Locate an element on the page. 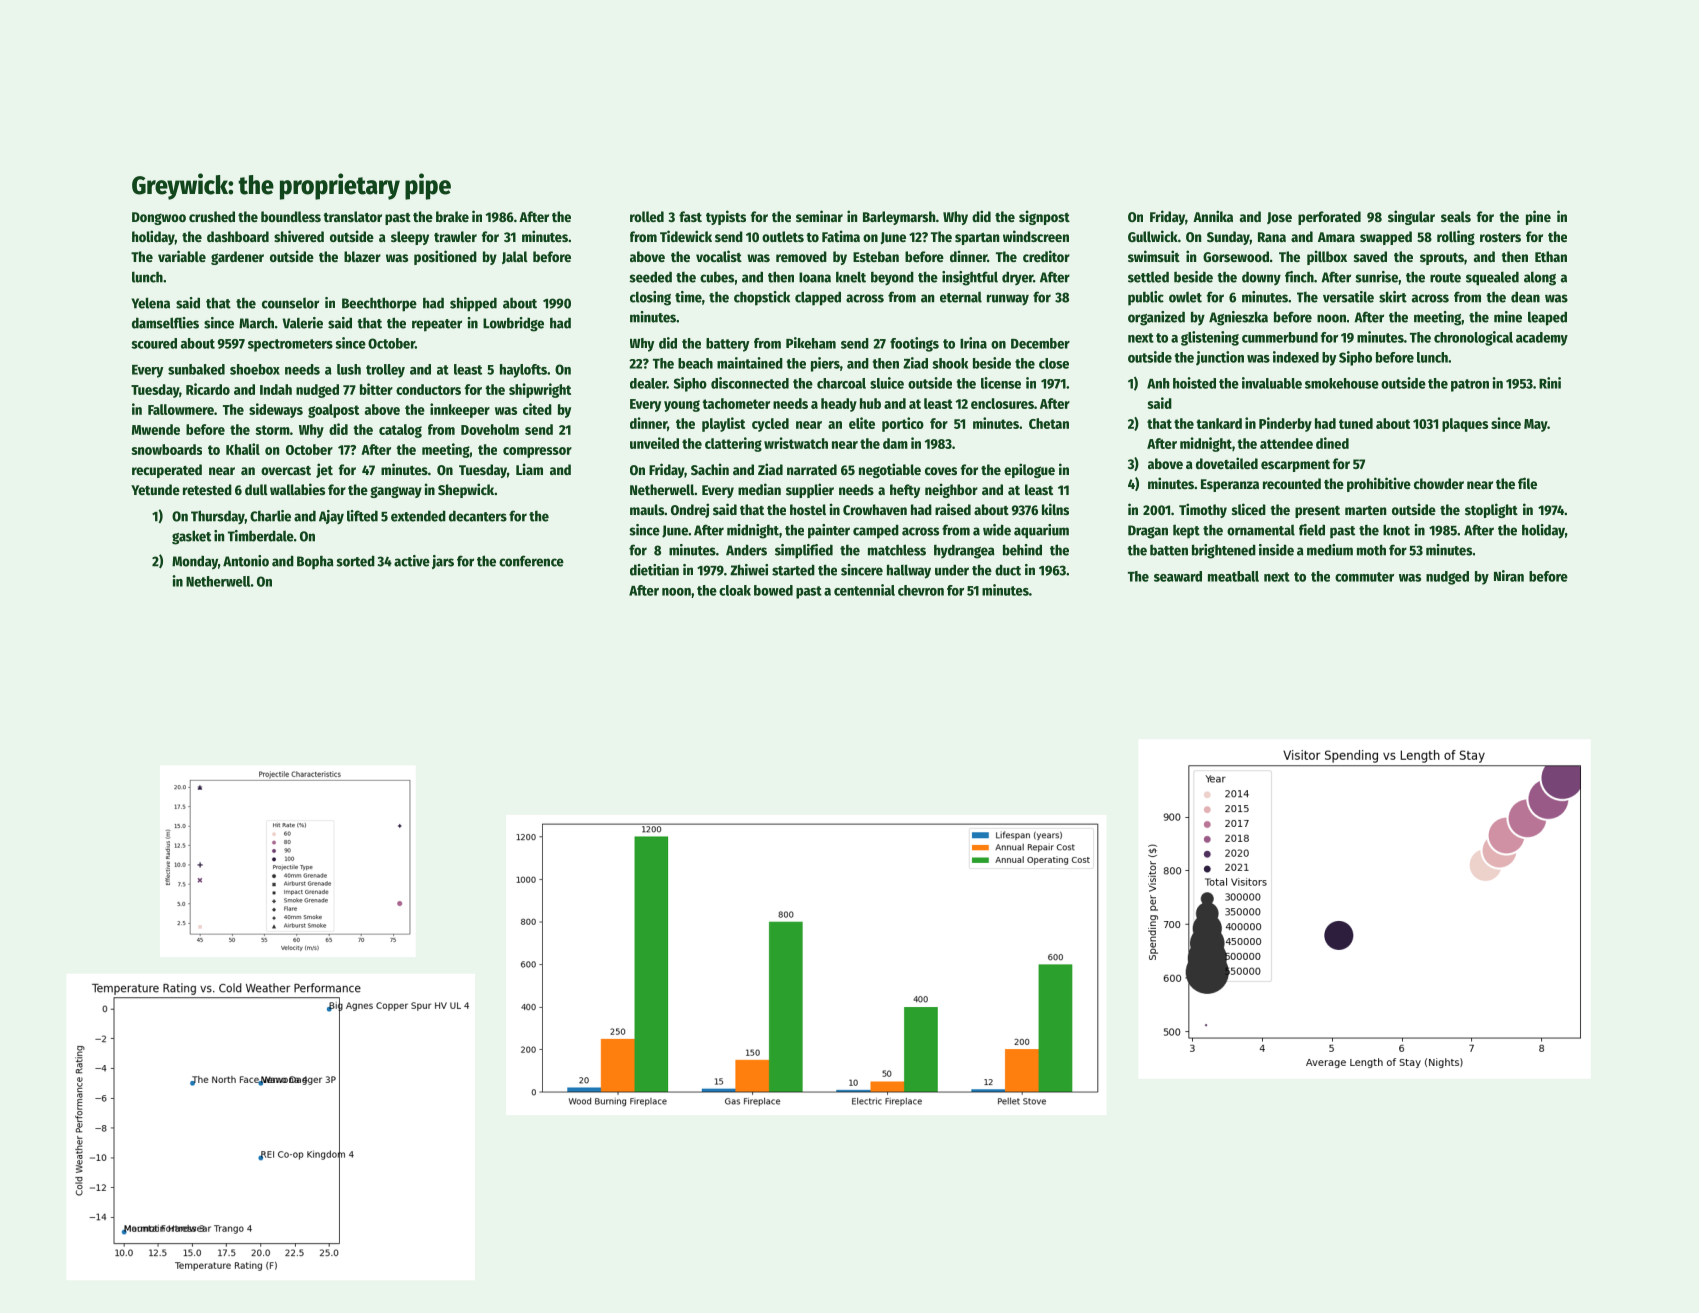  stoplight is located at coordinates (1491, 510).
